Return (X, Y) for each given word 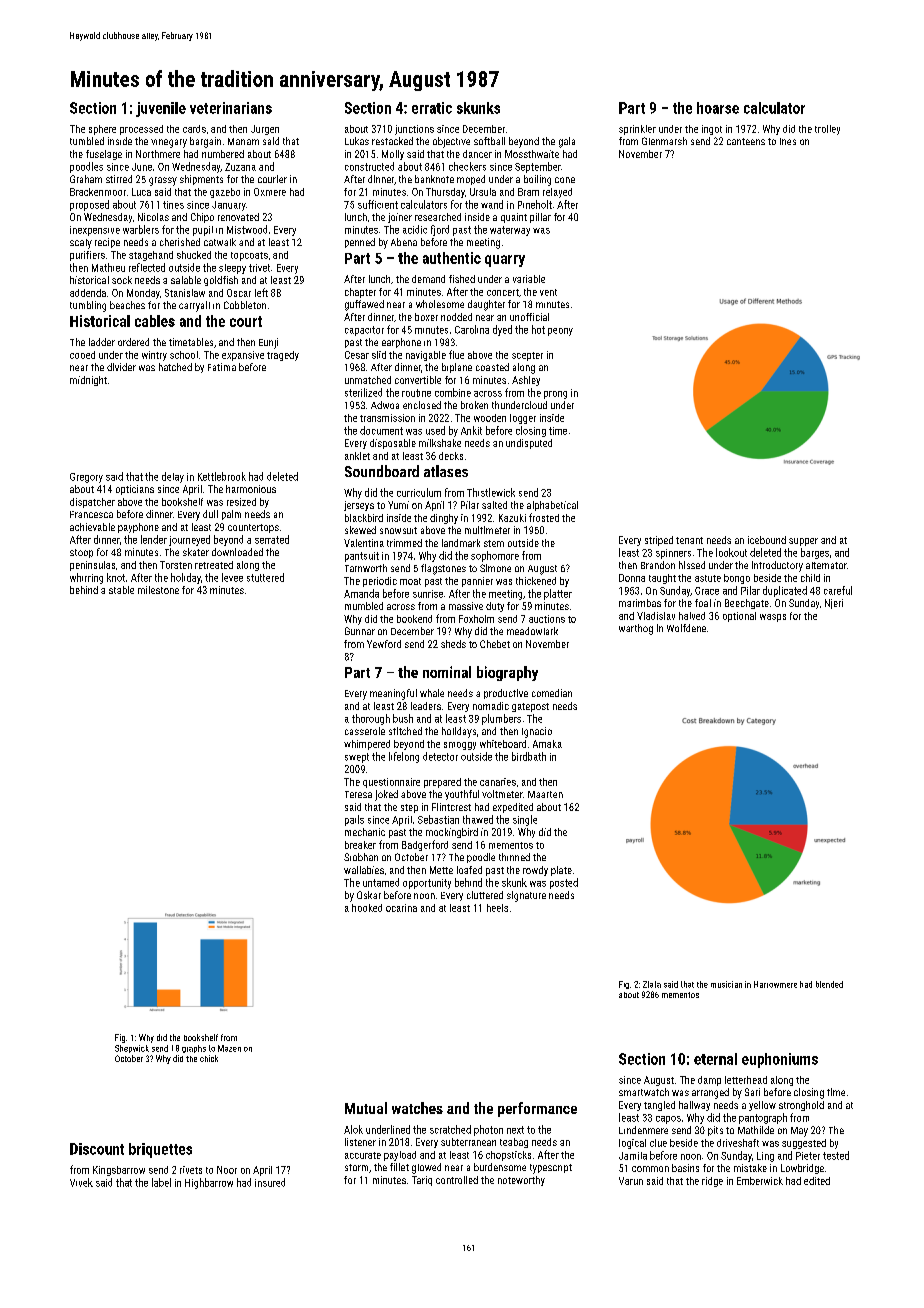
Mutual (366, 1108)
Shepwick (132, 1049)
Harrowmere (775, 984)
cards (194, 129)
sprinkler (637, 130)
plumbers (501, 719)
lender (154, 539)
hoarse (718, 108)
